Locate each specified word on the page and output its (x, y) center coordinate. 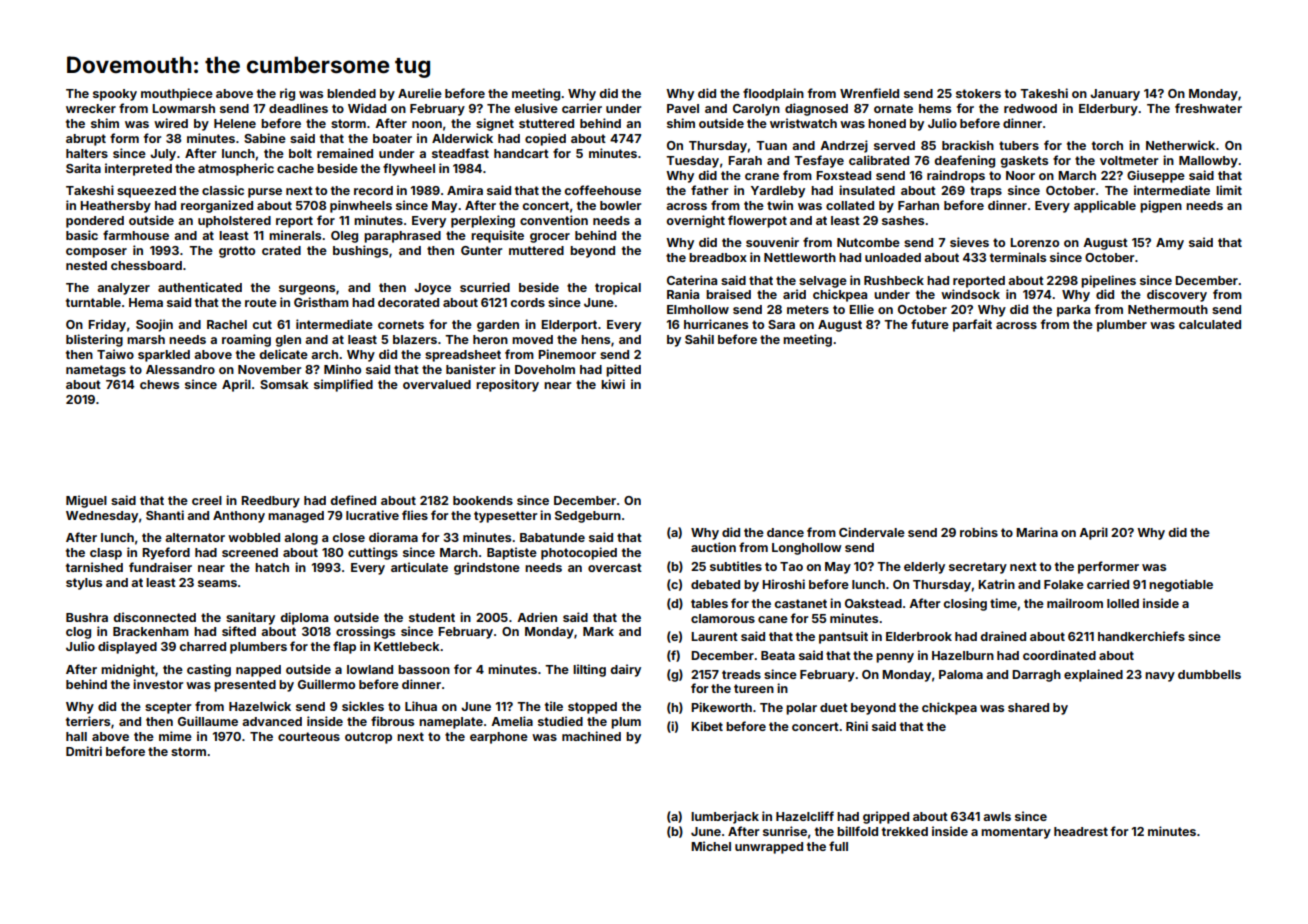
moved (532, 339)
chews (159, 384)
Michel (711, 846)
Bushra (87, 617)
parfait (972, 325)
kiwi (613, 384)
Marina (1037, 532)
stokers (978, 93)
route (261, 302)
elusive (536, 108)
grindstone (487, 568)
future (930, 324)
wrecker (91, 108)
